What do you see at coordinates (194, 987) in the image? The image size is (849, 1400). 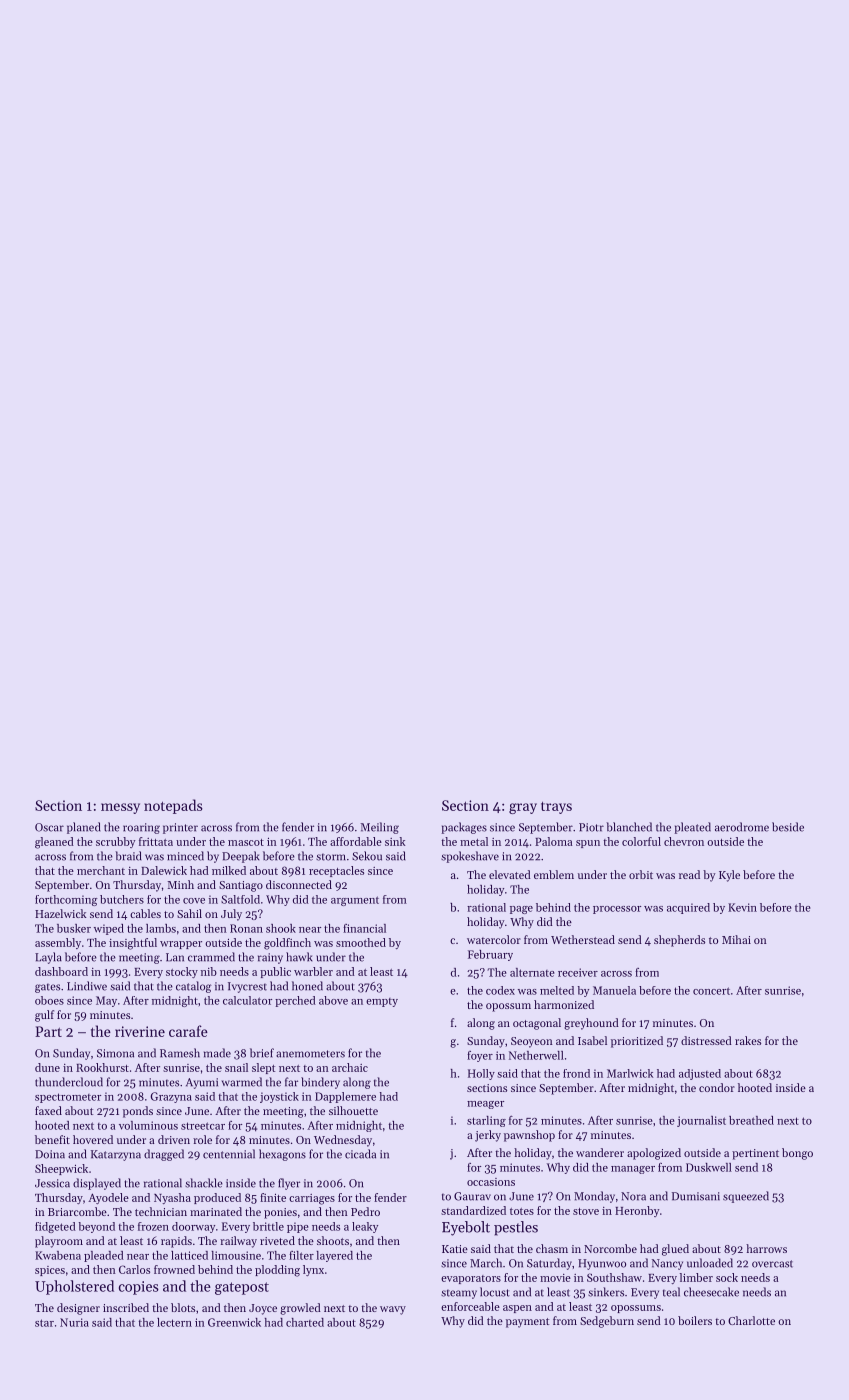 I see `catalog` at bounding box center [194, 987].
